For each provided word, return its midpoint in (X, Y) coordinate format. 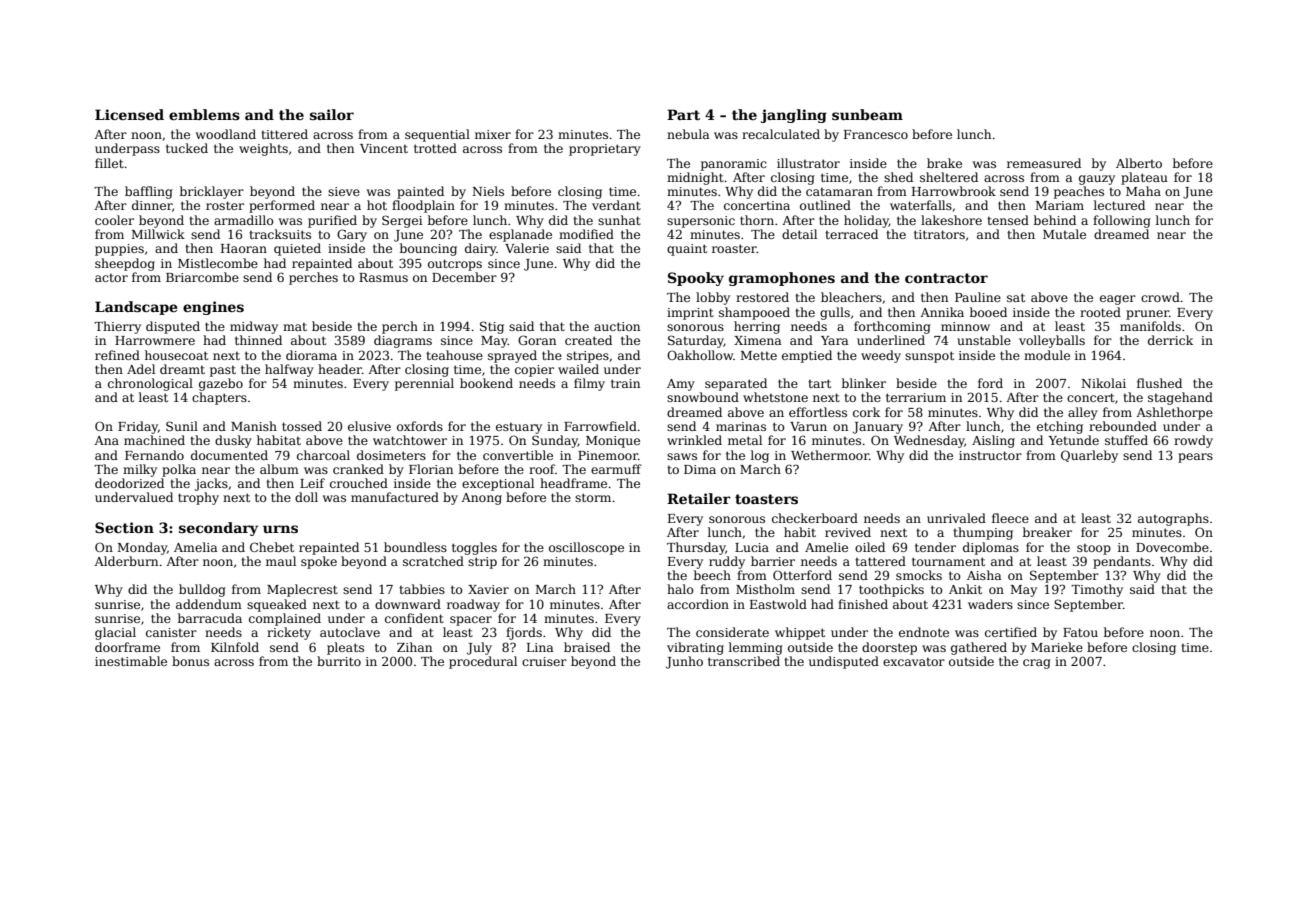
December (464, 277)
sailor (332, 114)
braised (587, 647)
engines (213, 308)
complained (285, 619)
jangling (794, 116)
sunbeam (867, 114)
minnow (965, 326)
